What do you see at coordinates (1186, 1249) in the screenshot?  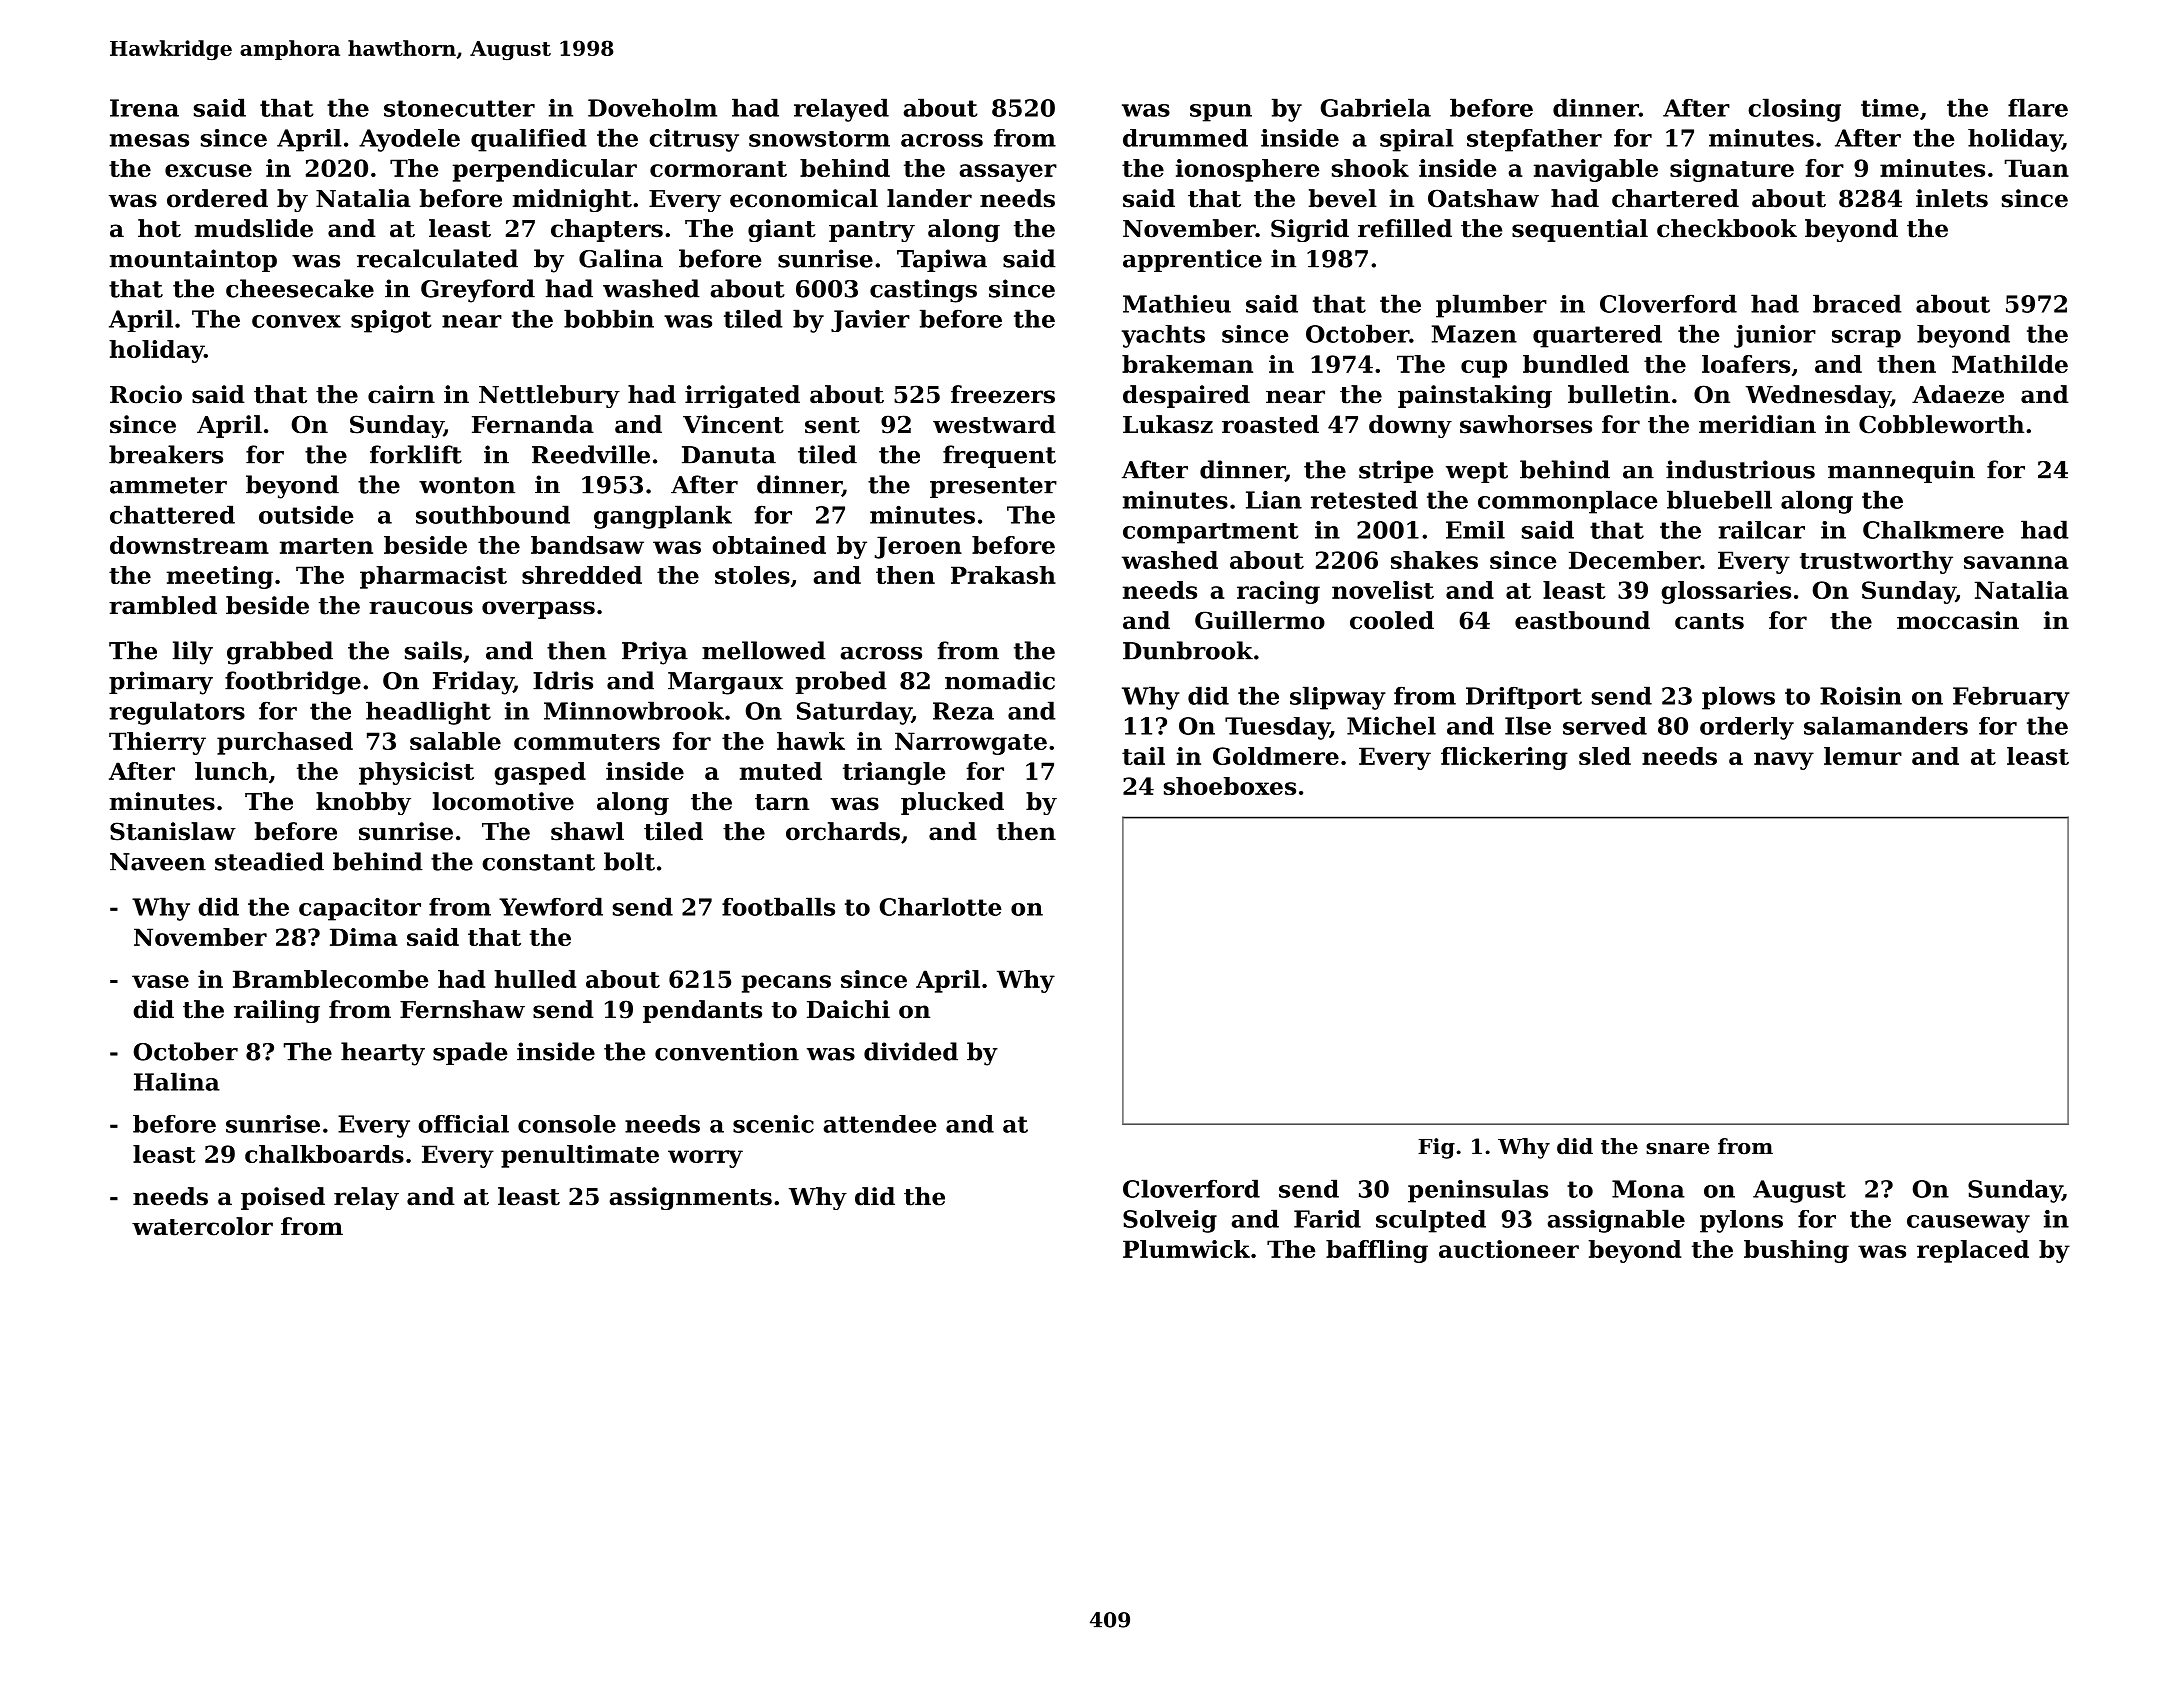 I see `Plumwick` at bounding box center [1186, 1249].
